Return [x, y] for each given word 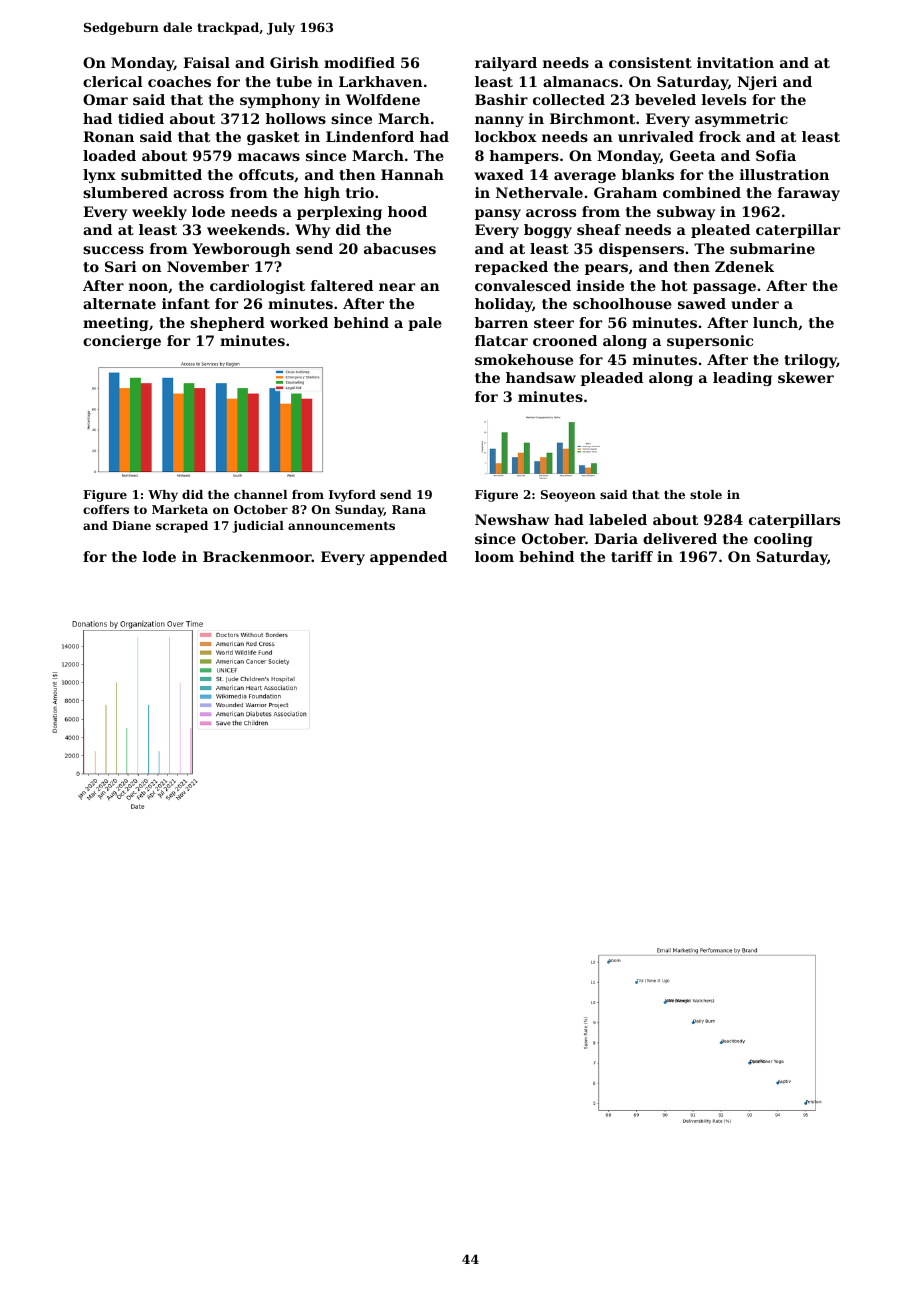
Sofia [776, 155]
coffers [106, 509]
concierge [122, 342]
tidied [141, 118]
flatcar [501, 340]
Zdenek [744, 266]
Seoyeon [568, 496]
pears [606, 269]
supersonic [710, 342]
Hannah [412, 174]
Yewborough [241, 250]
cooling [783, 540]
